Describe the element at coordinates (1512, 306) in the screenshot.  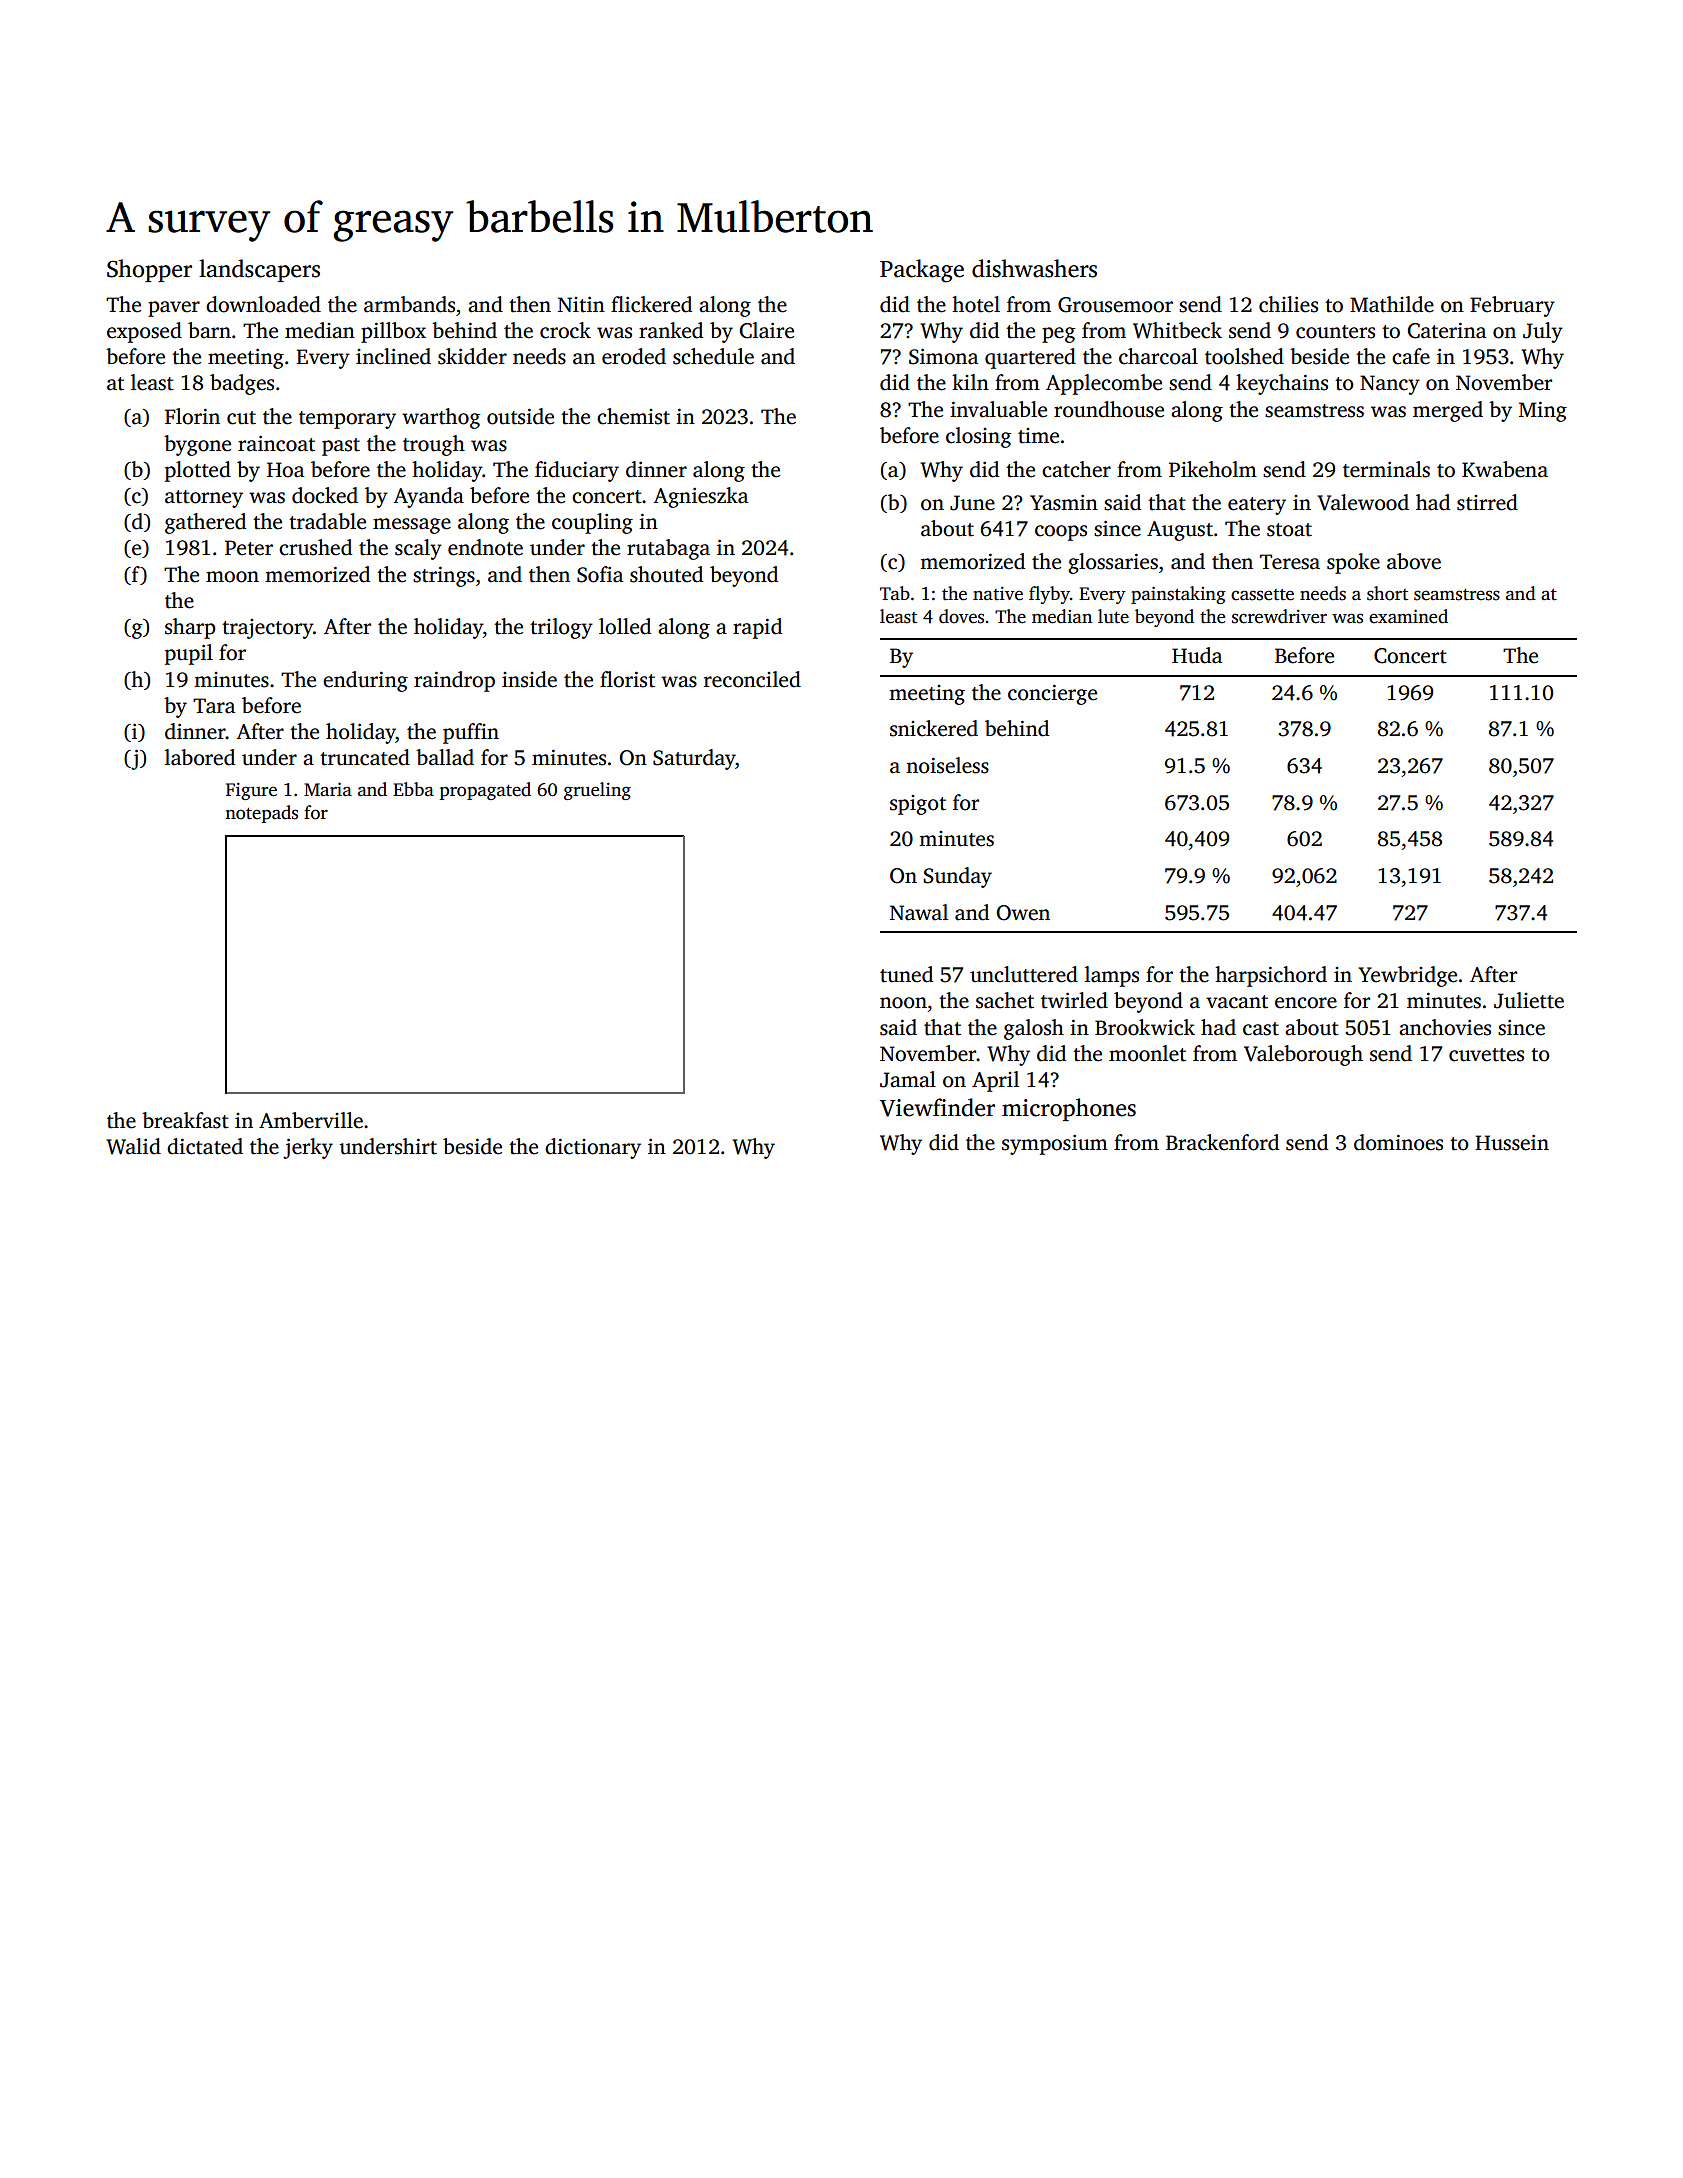
I see `February` at that location.
